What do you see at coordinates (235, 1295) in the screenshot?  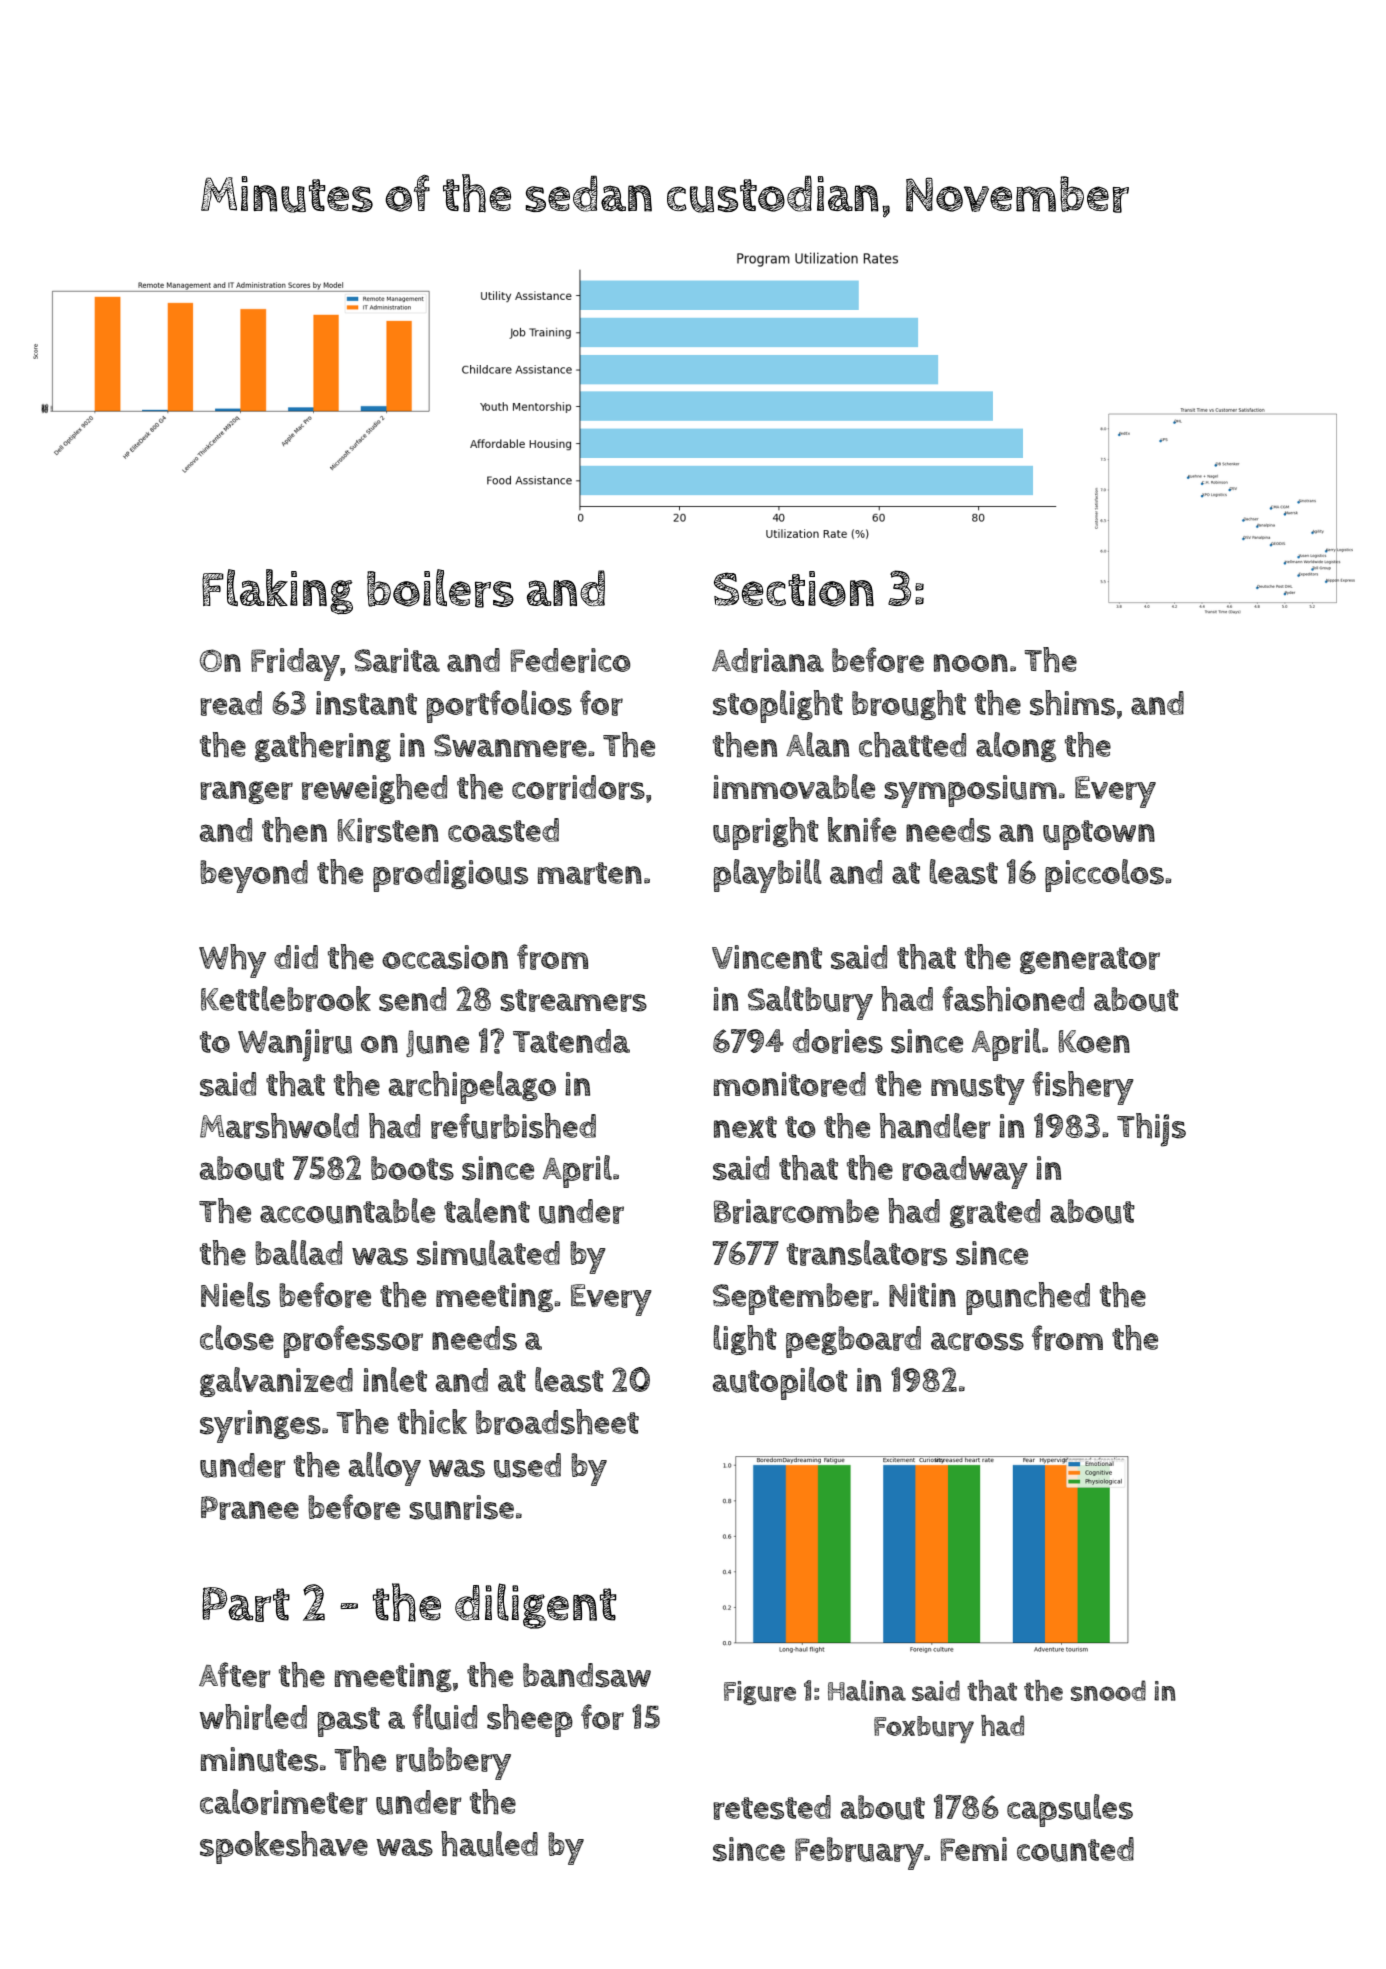 I see `Niels` at bounding box center [235, 1295].
